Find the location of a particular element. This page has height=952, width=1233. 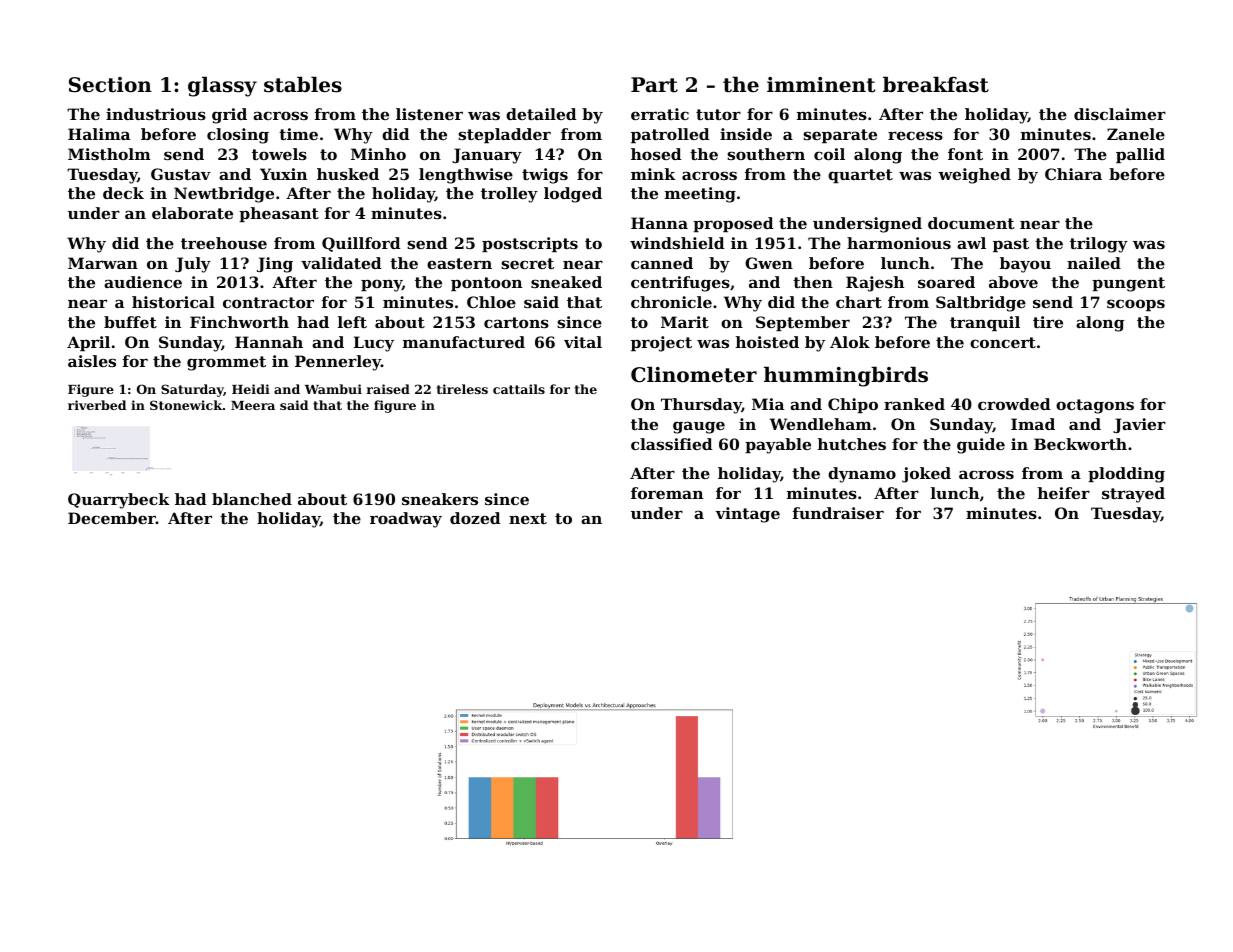

trilogy is located at coordinates (1099, 245).
